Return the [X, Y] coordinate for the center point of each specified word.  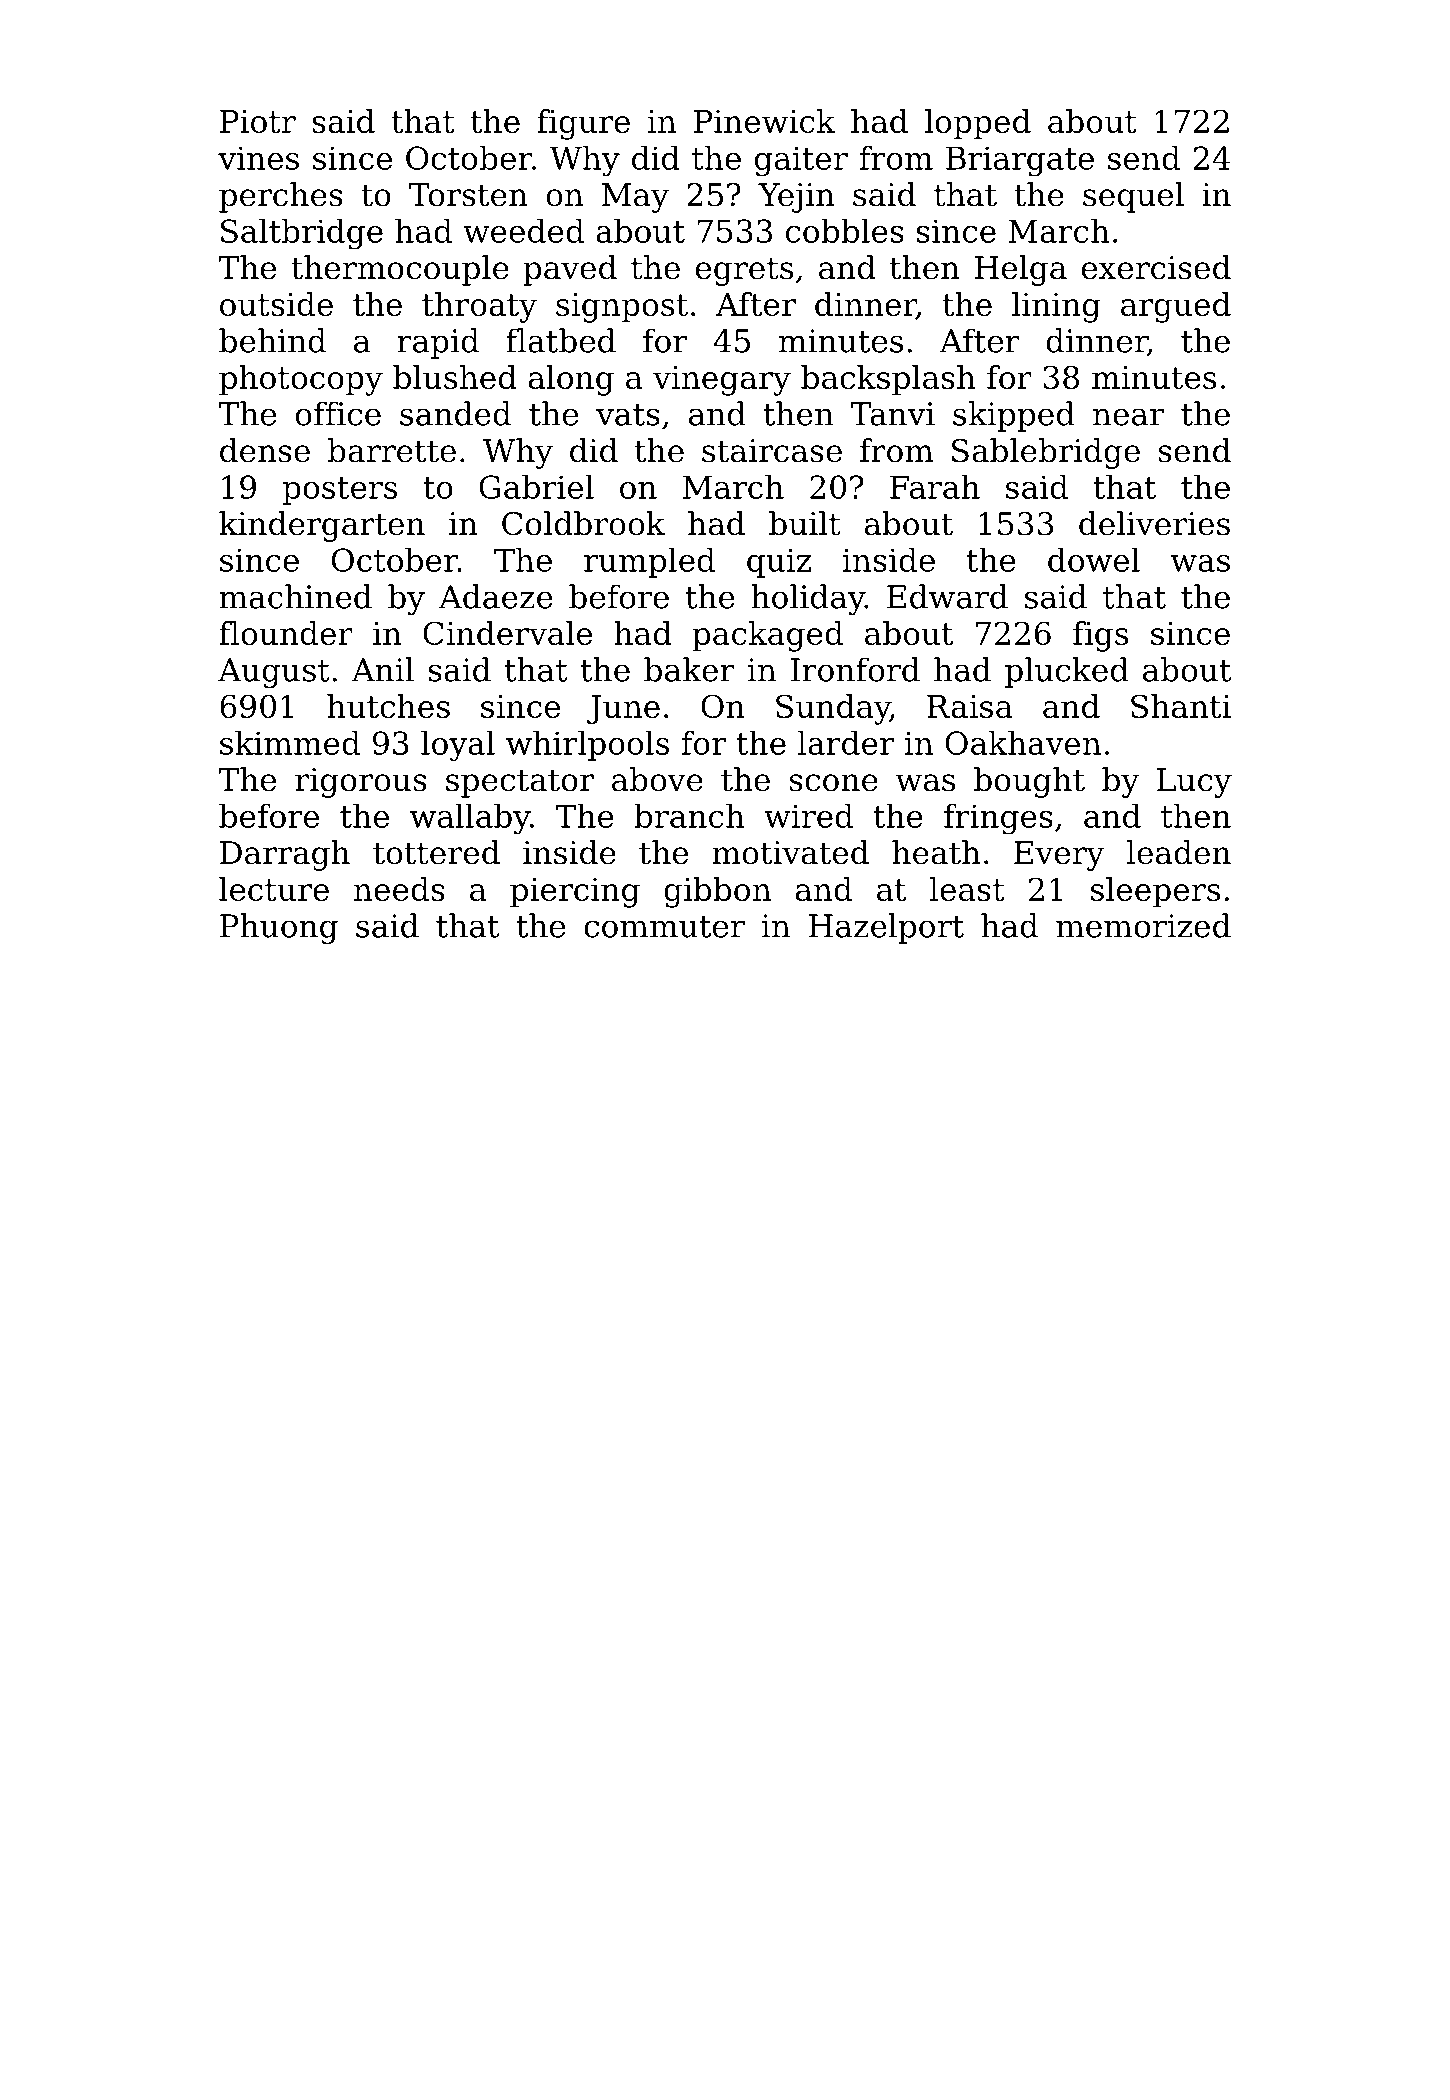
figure [583, 124]
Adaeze [496, 596]
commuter [664, 927]
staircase [772, 451]
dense [265, 450]
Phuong [279, 928]
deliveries [1154, 523]
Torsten [468, 195]
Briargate [1020, 161]
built [805, 523]
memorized [1143, 925]
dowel [1094, 559]
